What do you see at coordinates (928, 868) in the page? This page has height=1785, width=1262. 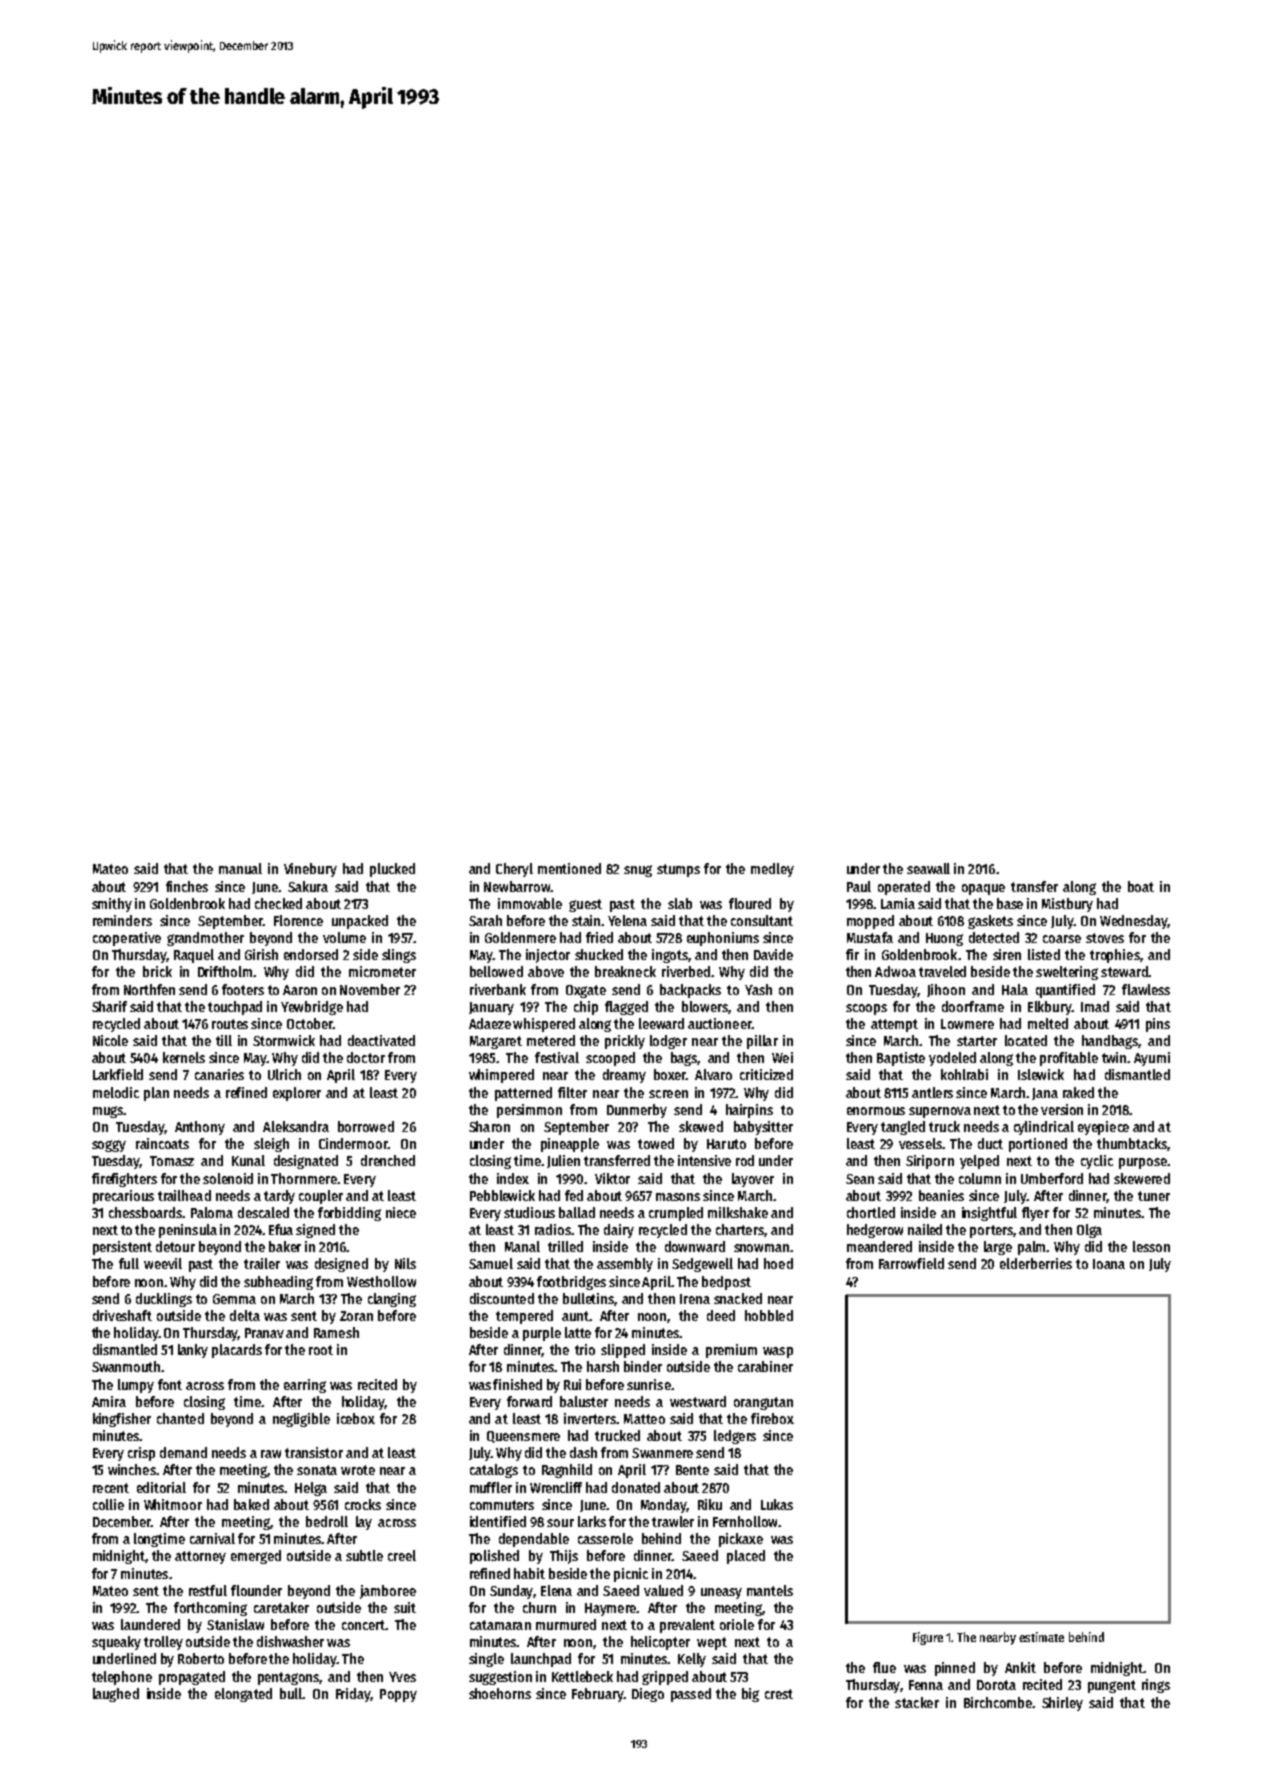 I see `seawall` at bounding box center [928, 868].
